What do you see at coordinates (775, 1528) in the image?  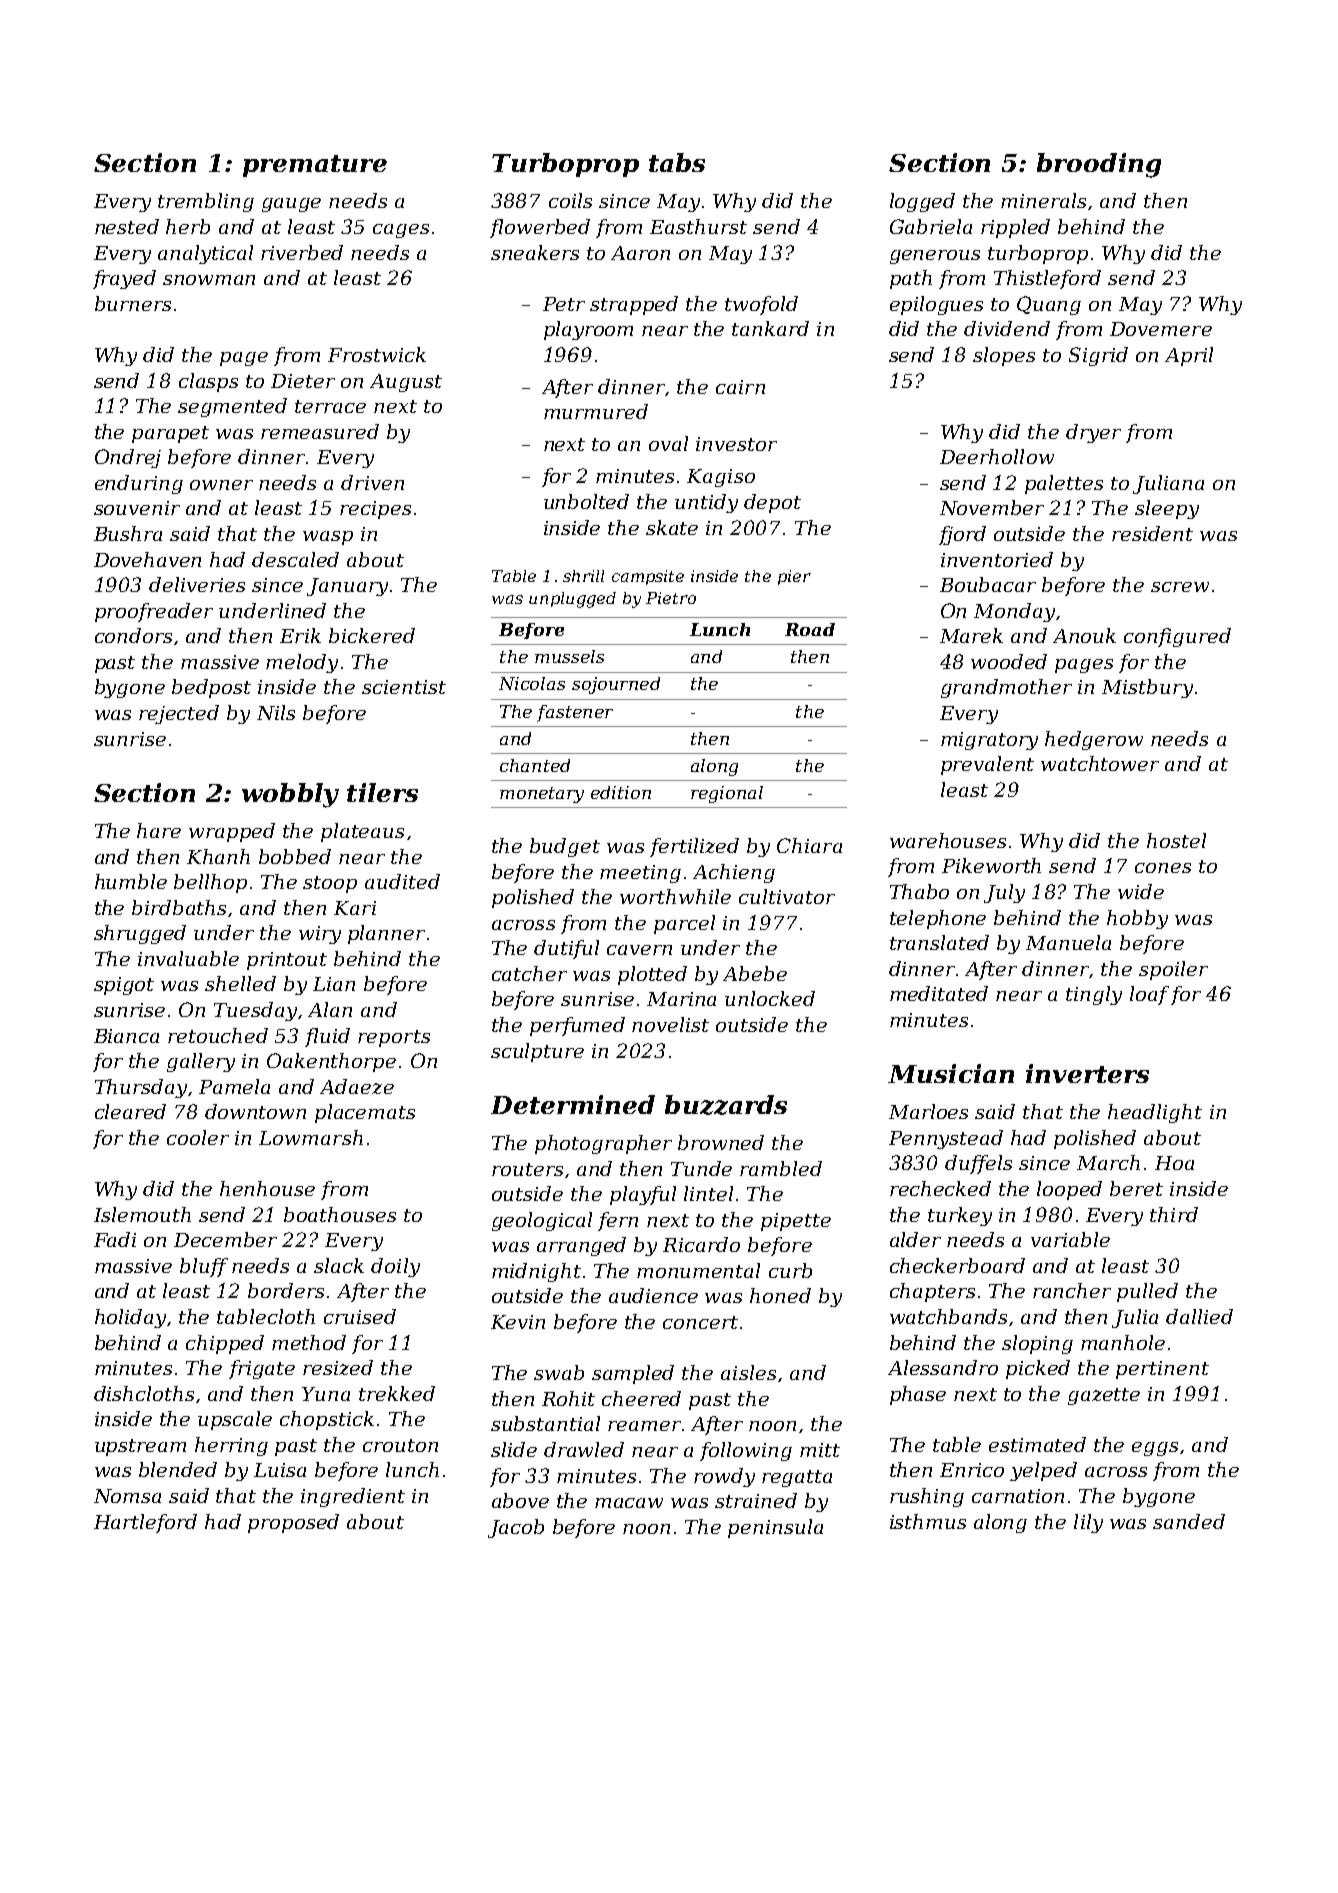 I see `peninsula` at bounding box center [775, 1528].
